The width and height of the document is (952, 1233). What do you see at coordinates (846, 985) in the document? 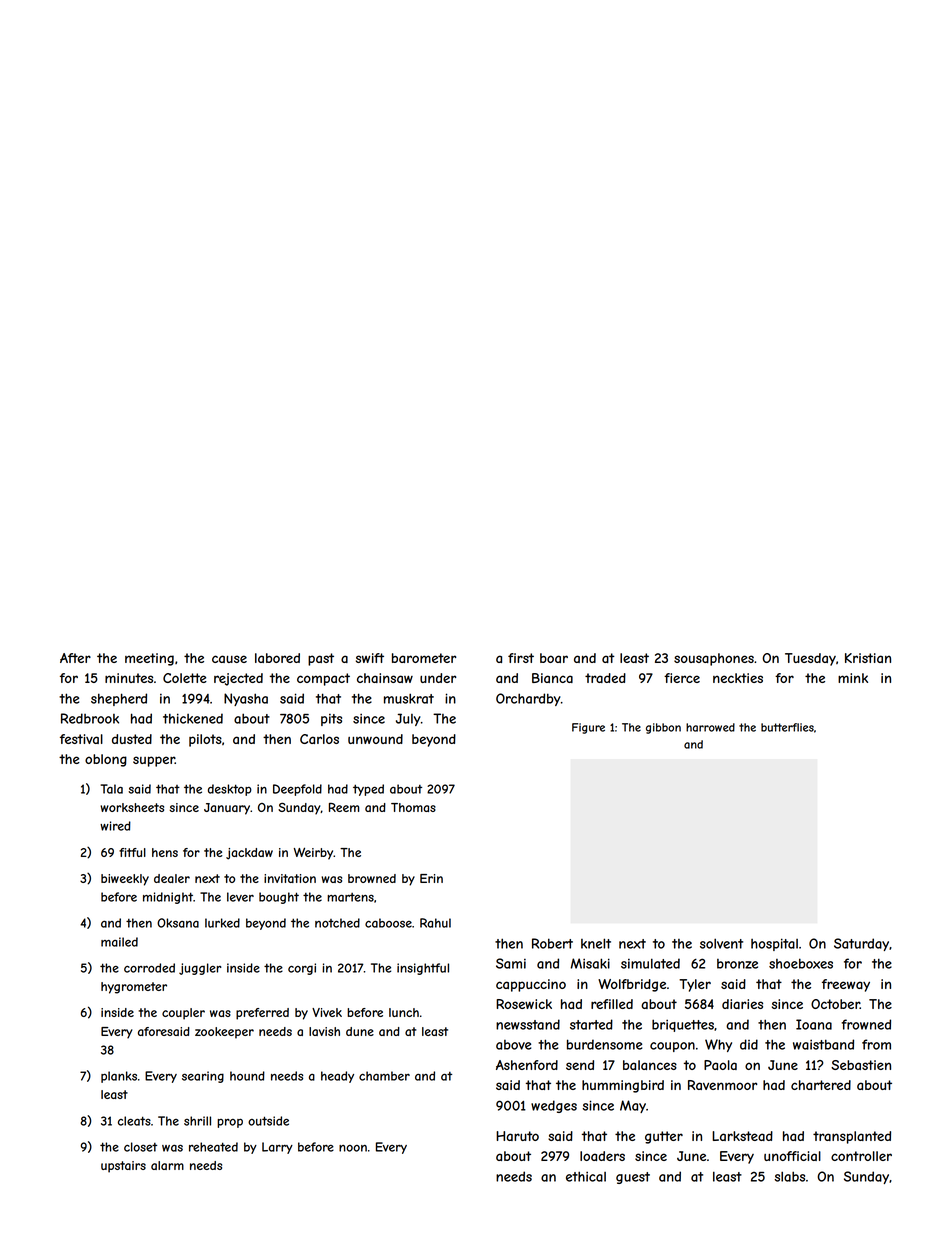
I see `freeway` at bounding box center [846, 985].
